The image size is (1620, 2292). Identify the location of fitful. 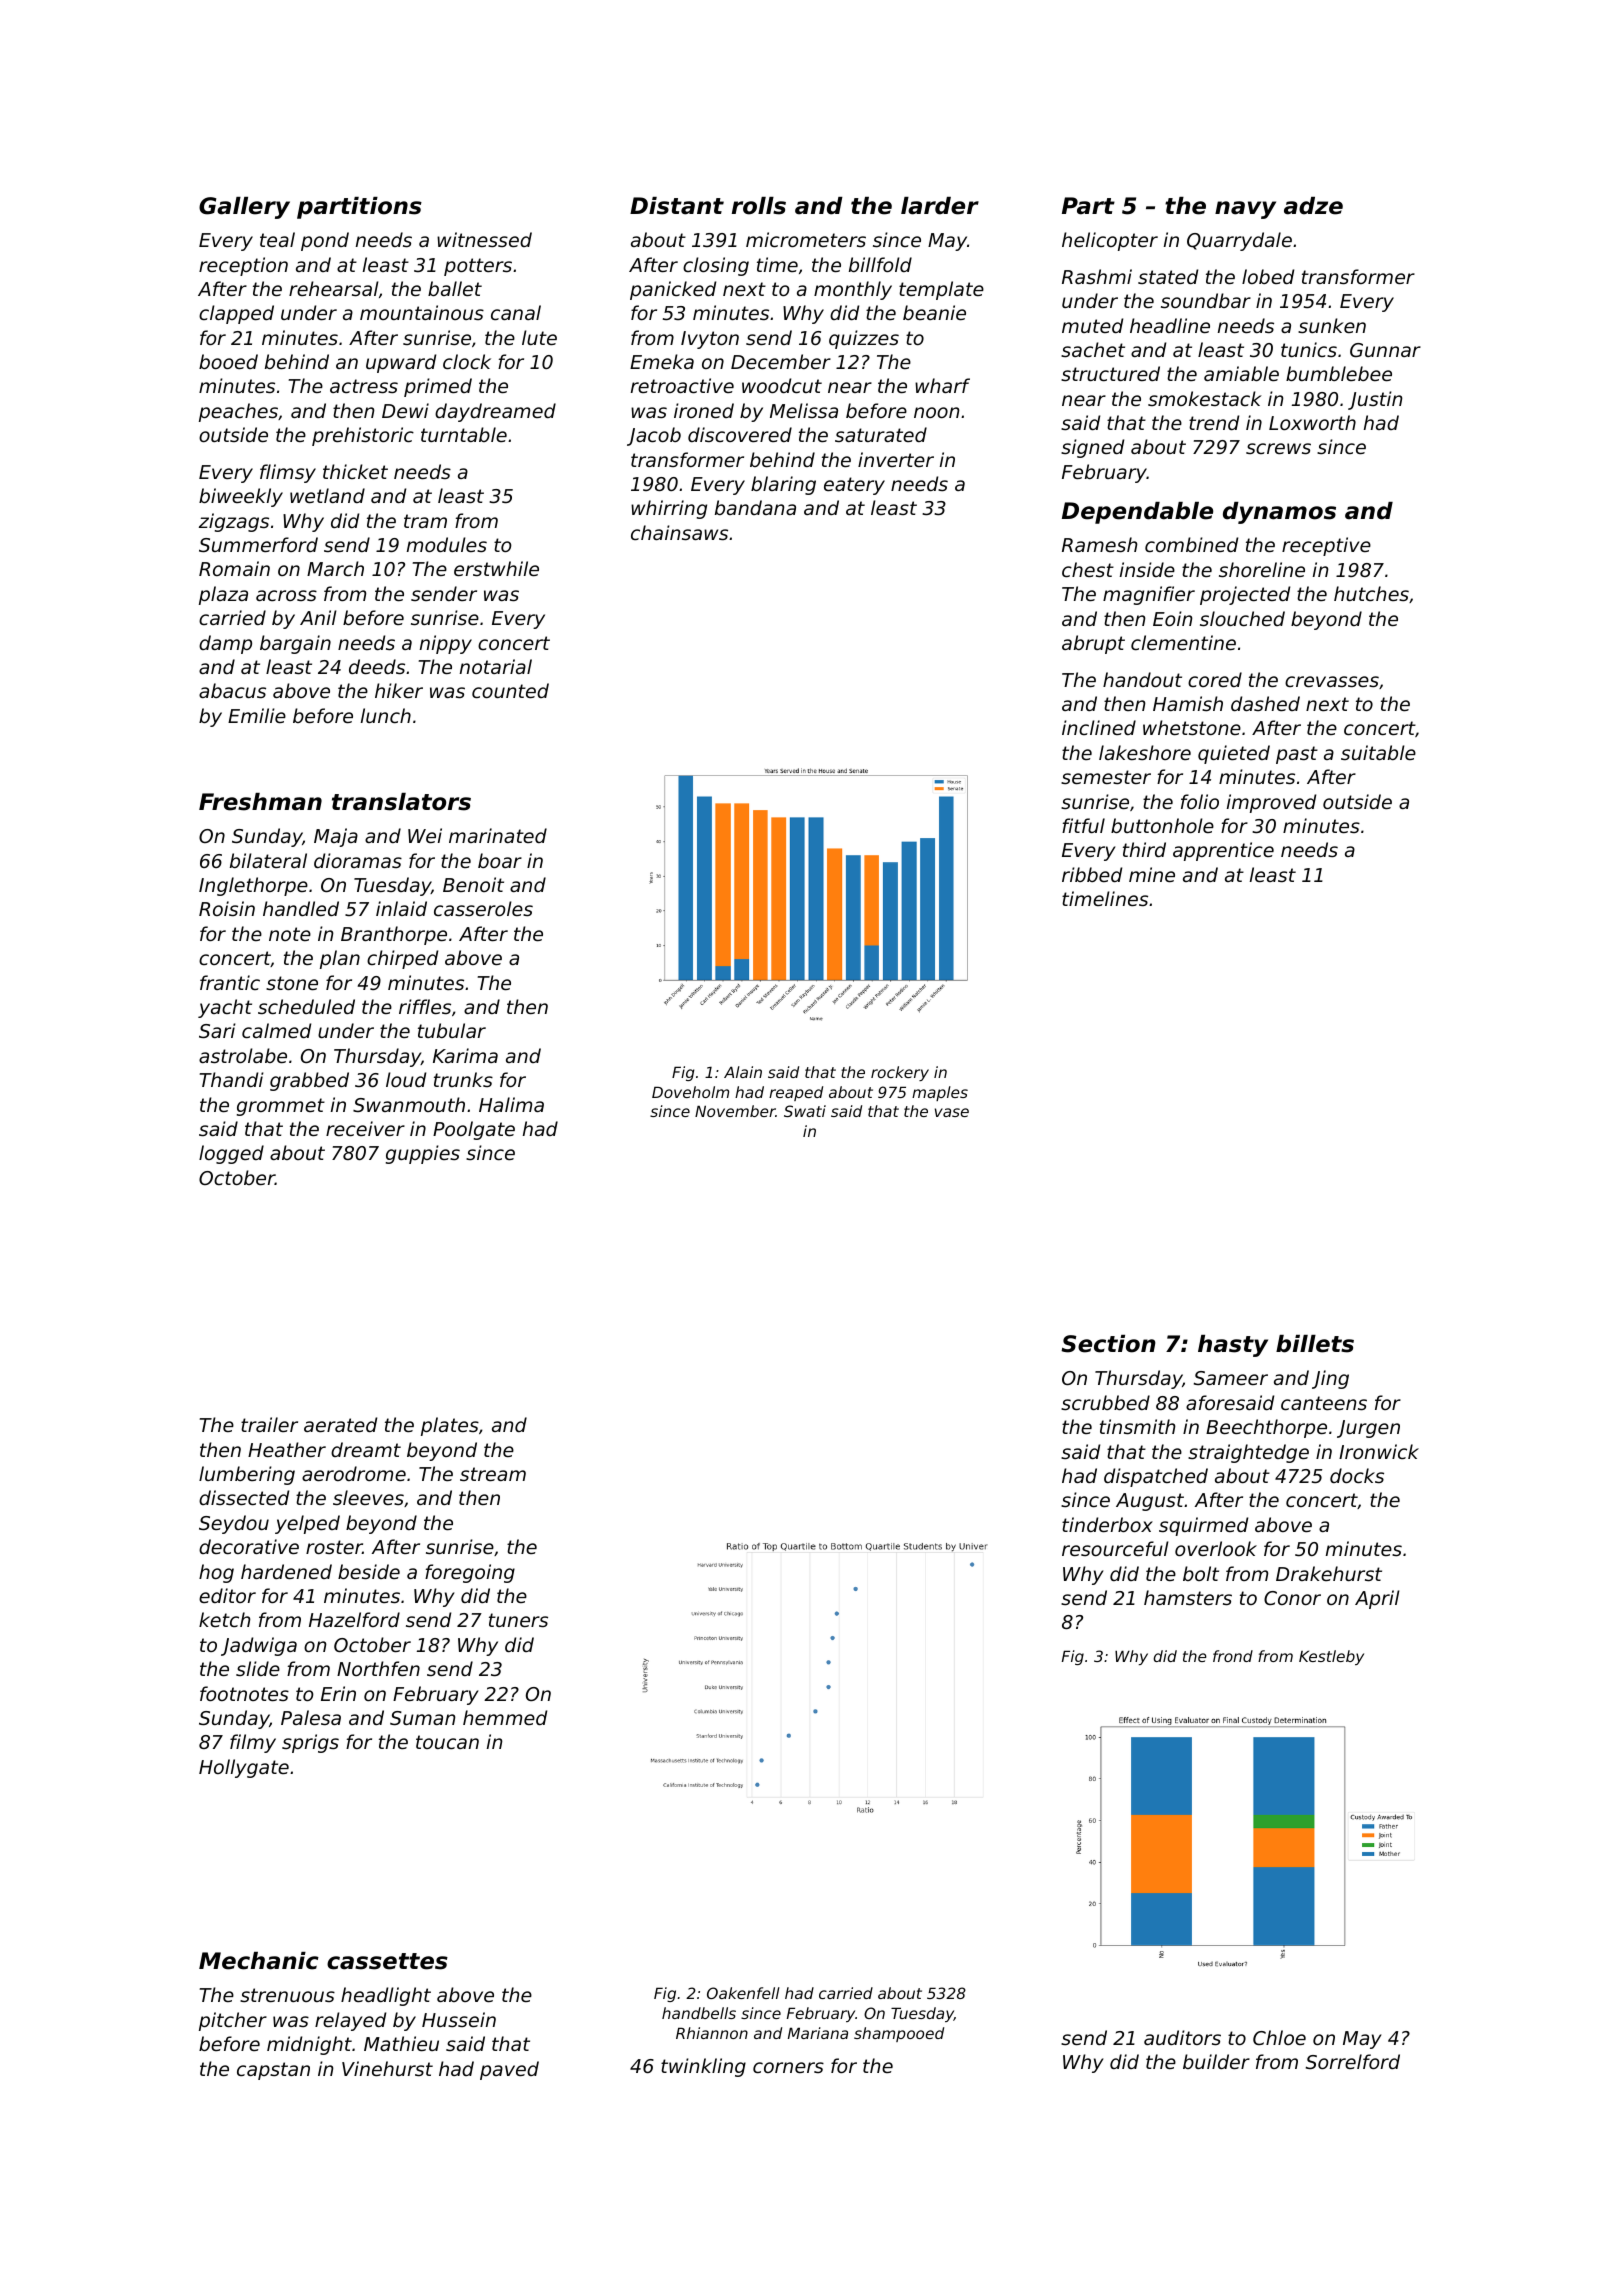
(1083, 825).
